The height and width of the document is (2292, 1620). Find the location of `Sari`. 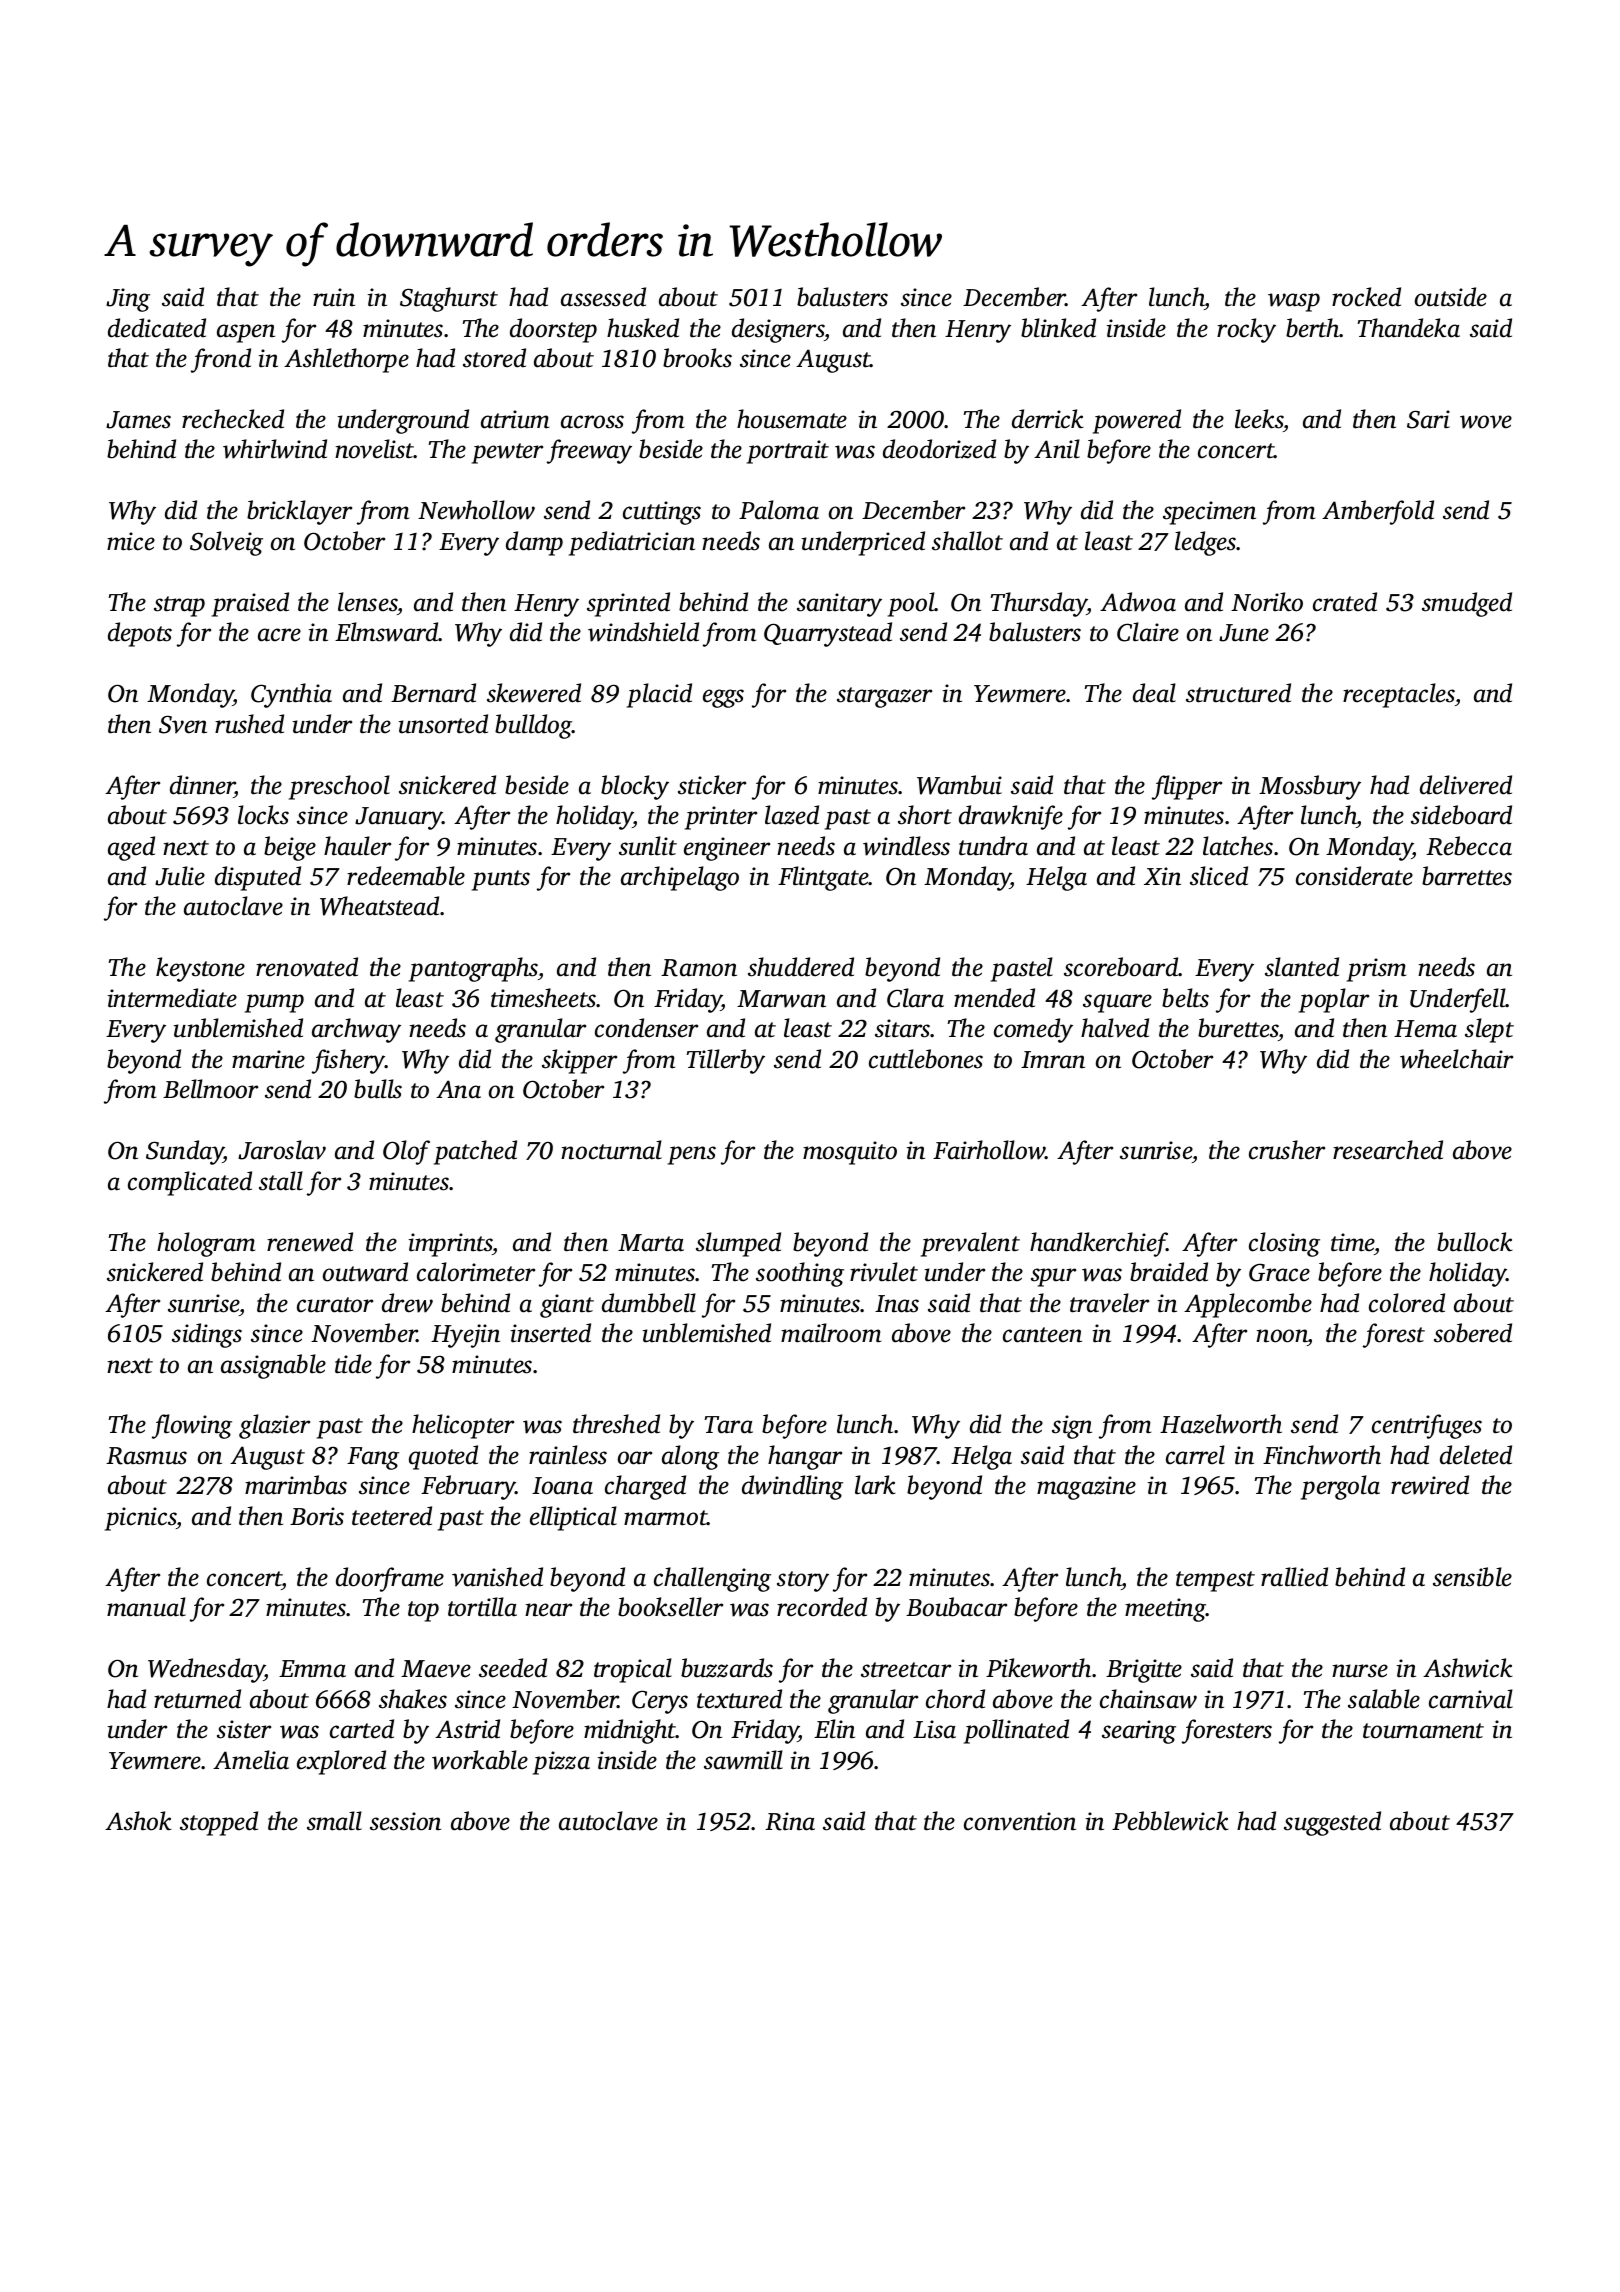

Sari is located at coordinates (1428, 419).
